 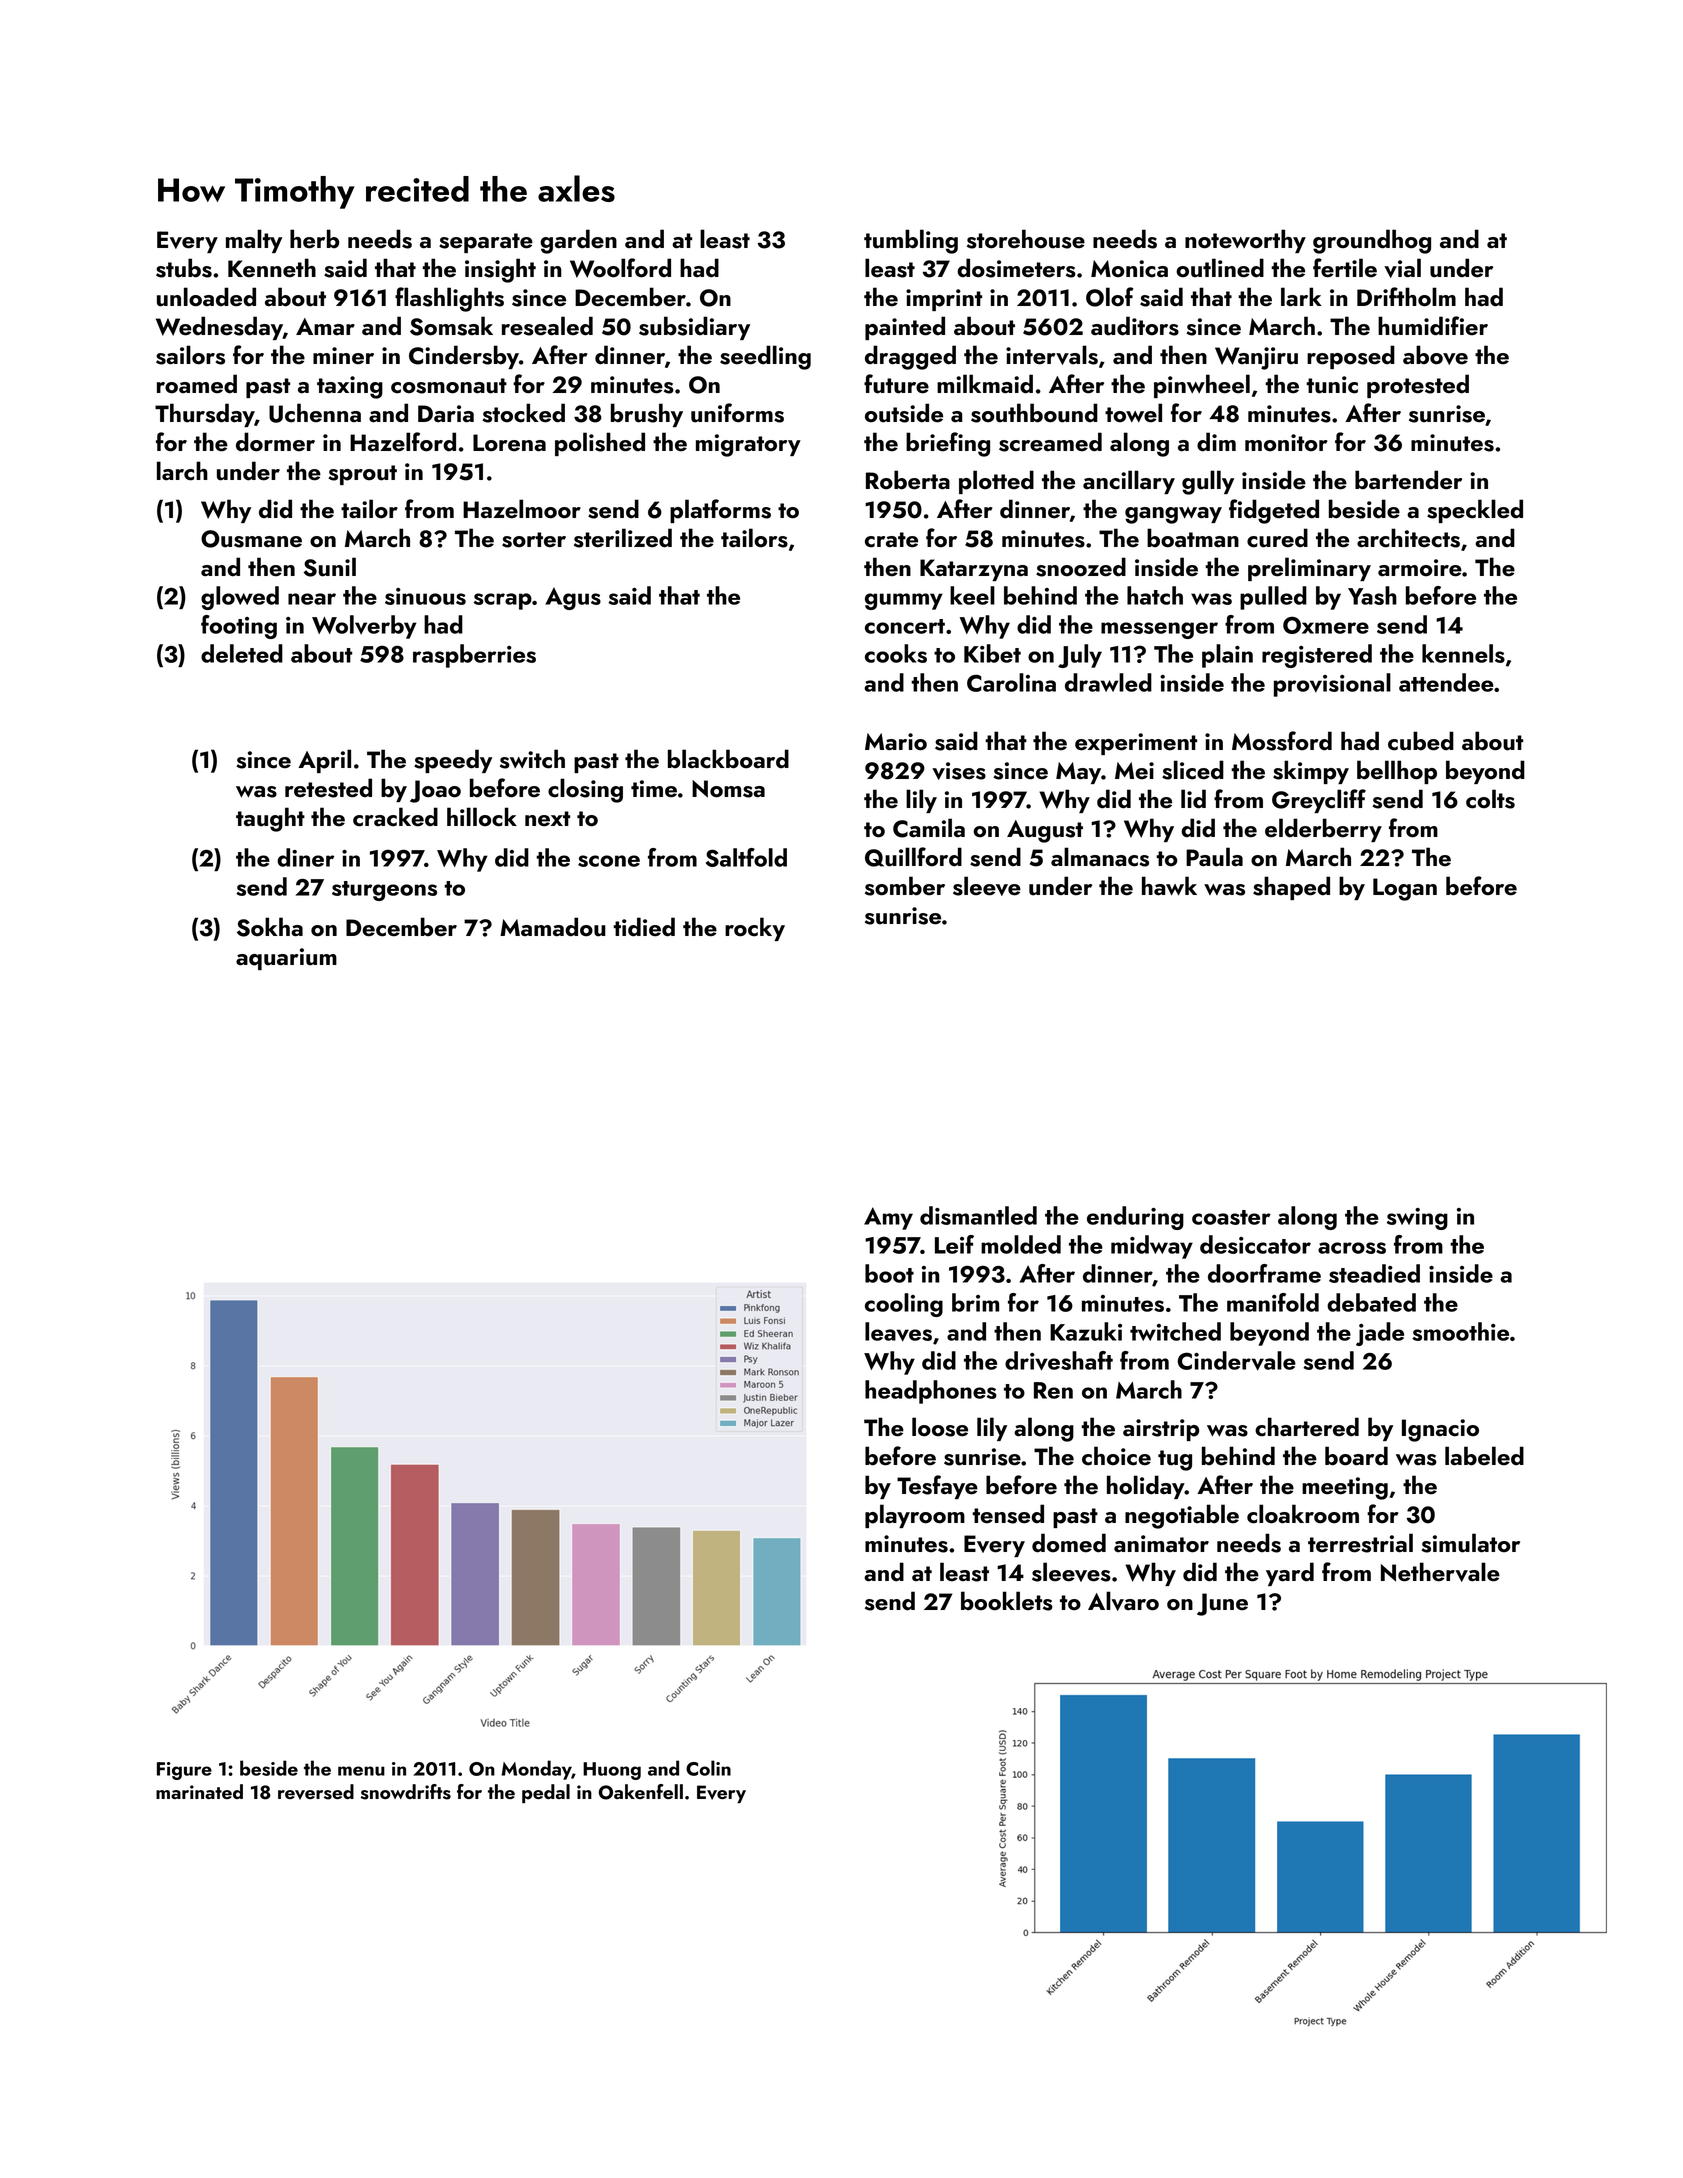 What do you see at coordinates (612, 1771) in the screenshot?
I see `Huong` at bounding box center [612, 1771].
